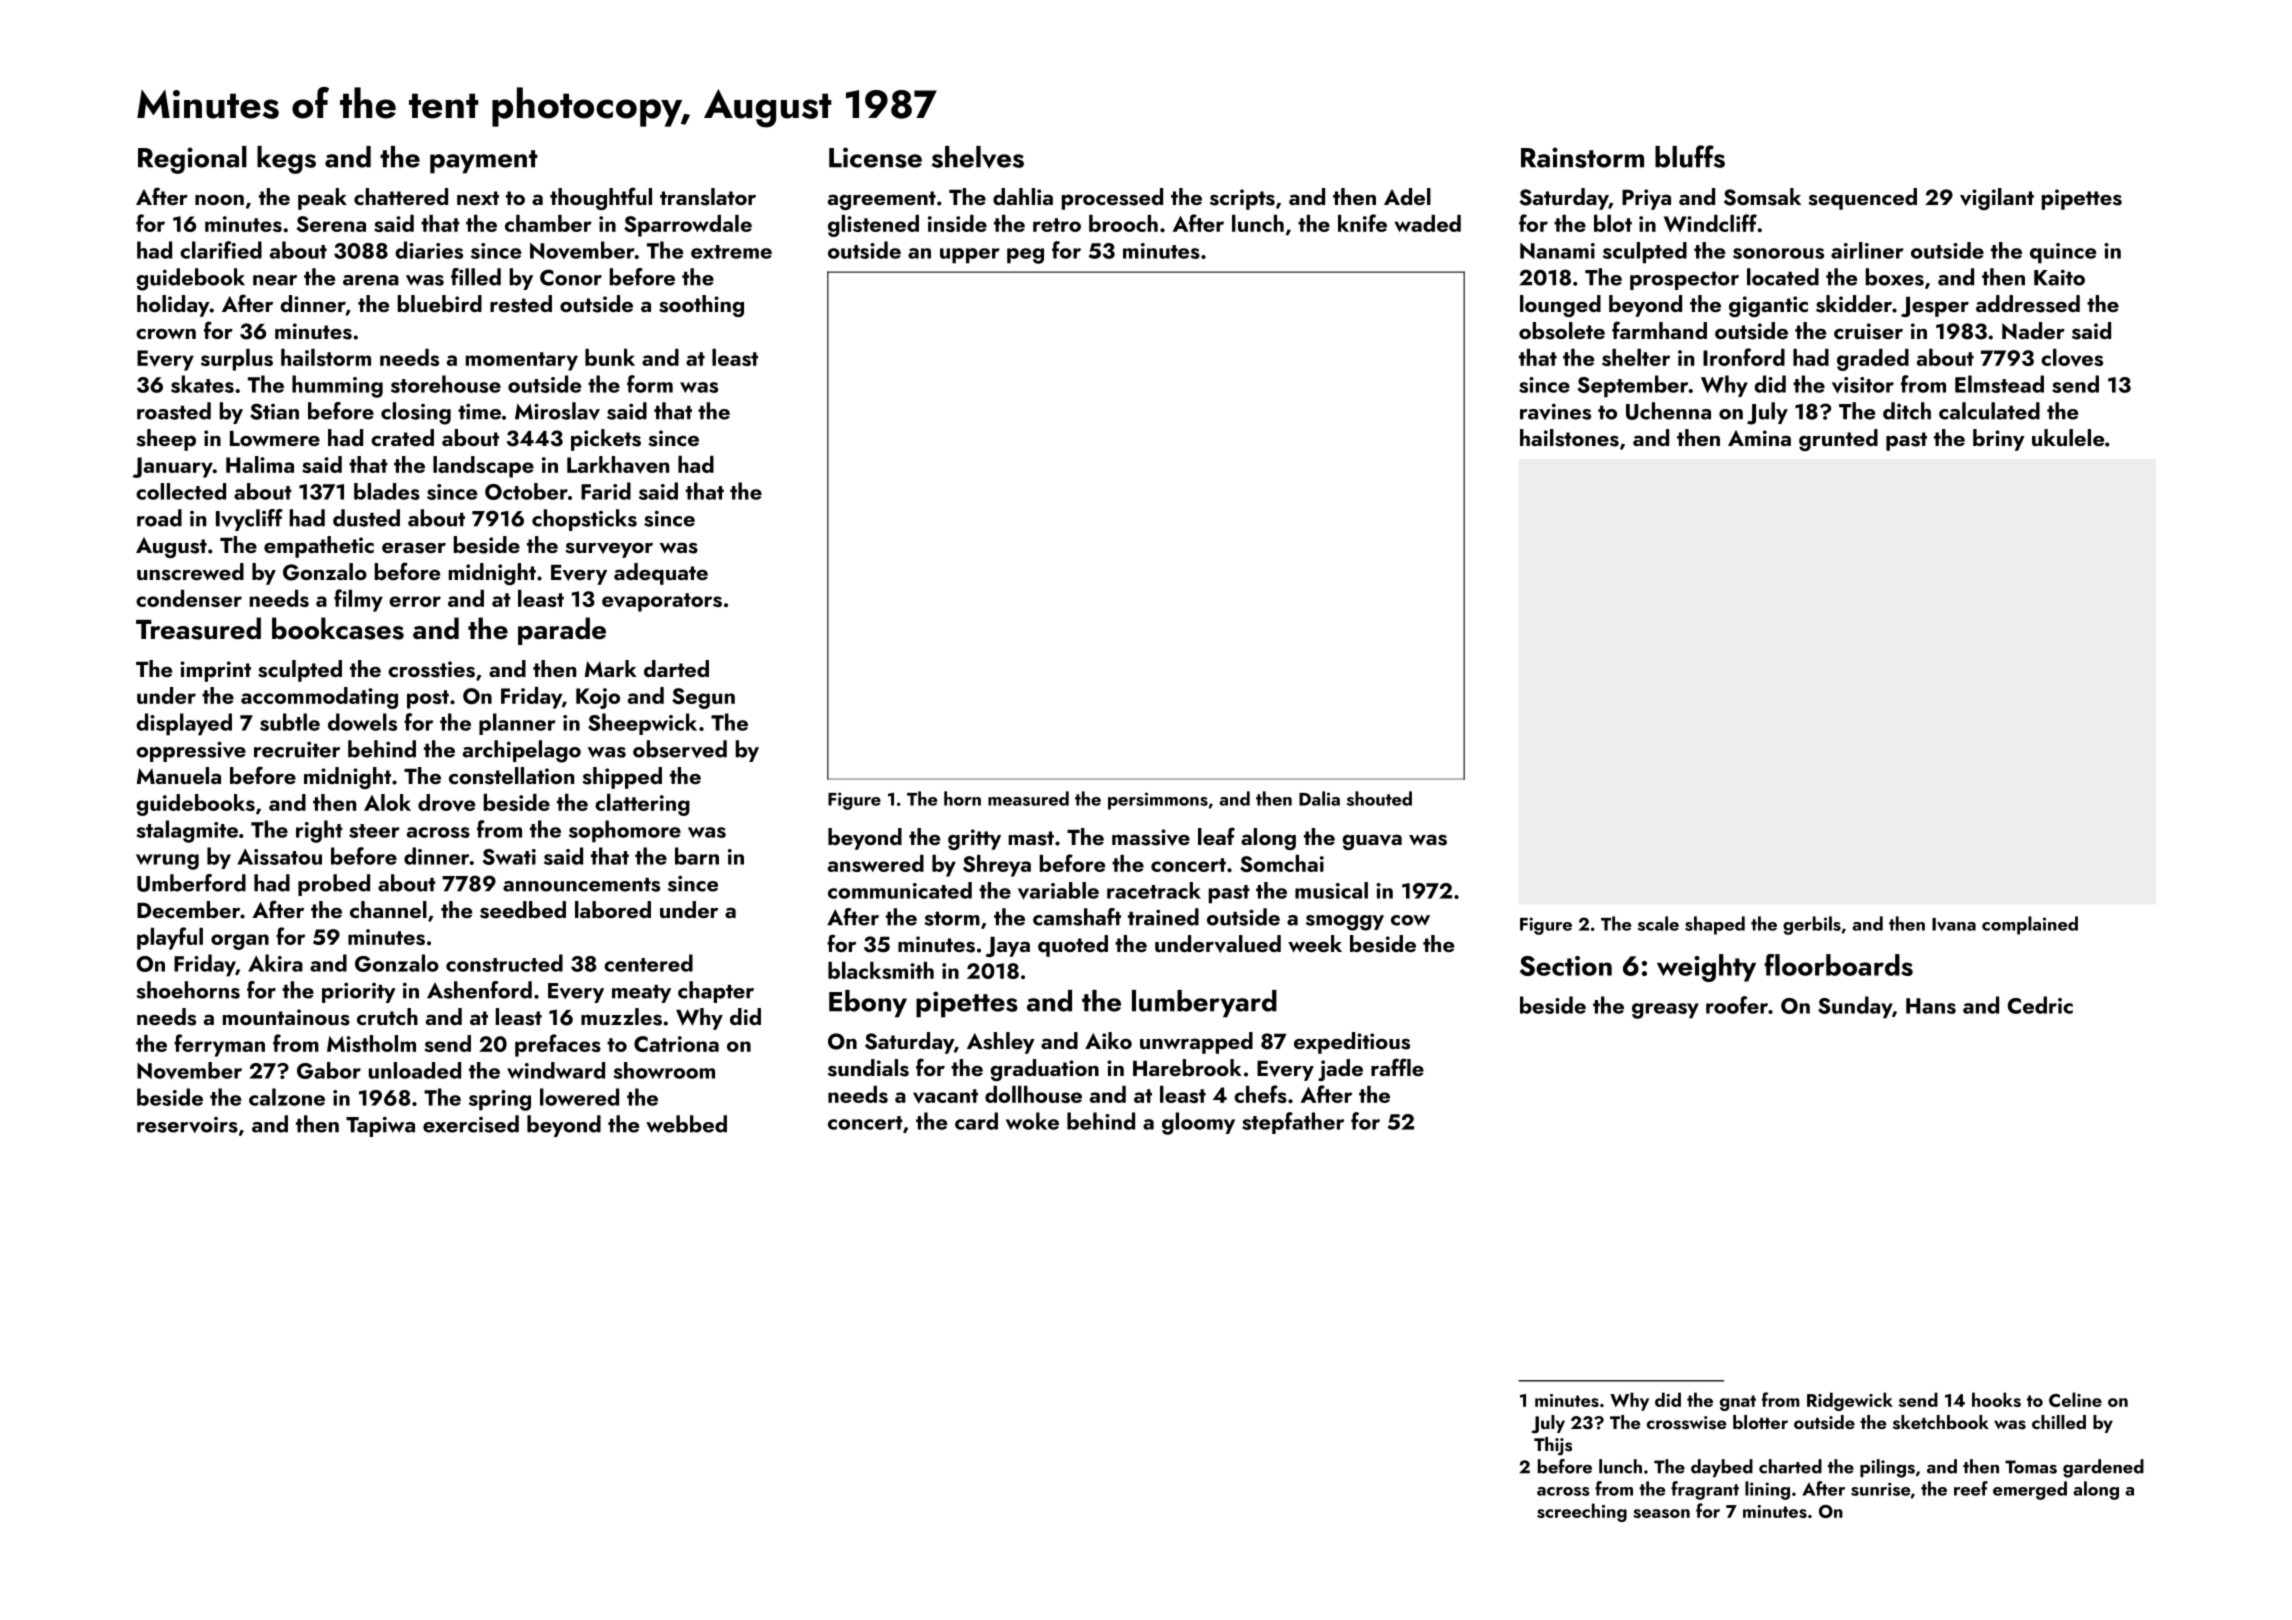  I want to click on Ashley, so click(1001, 1043).
